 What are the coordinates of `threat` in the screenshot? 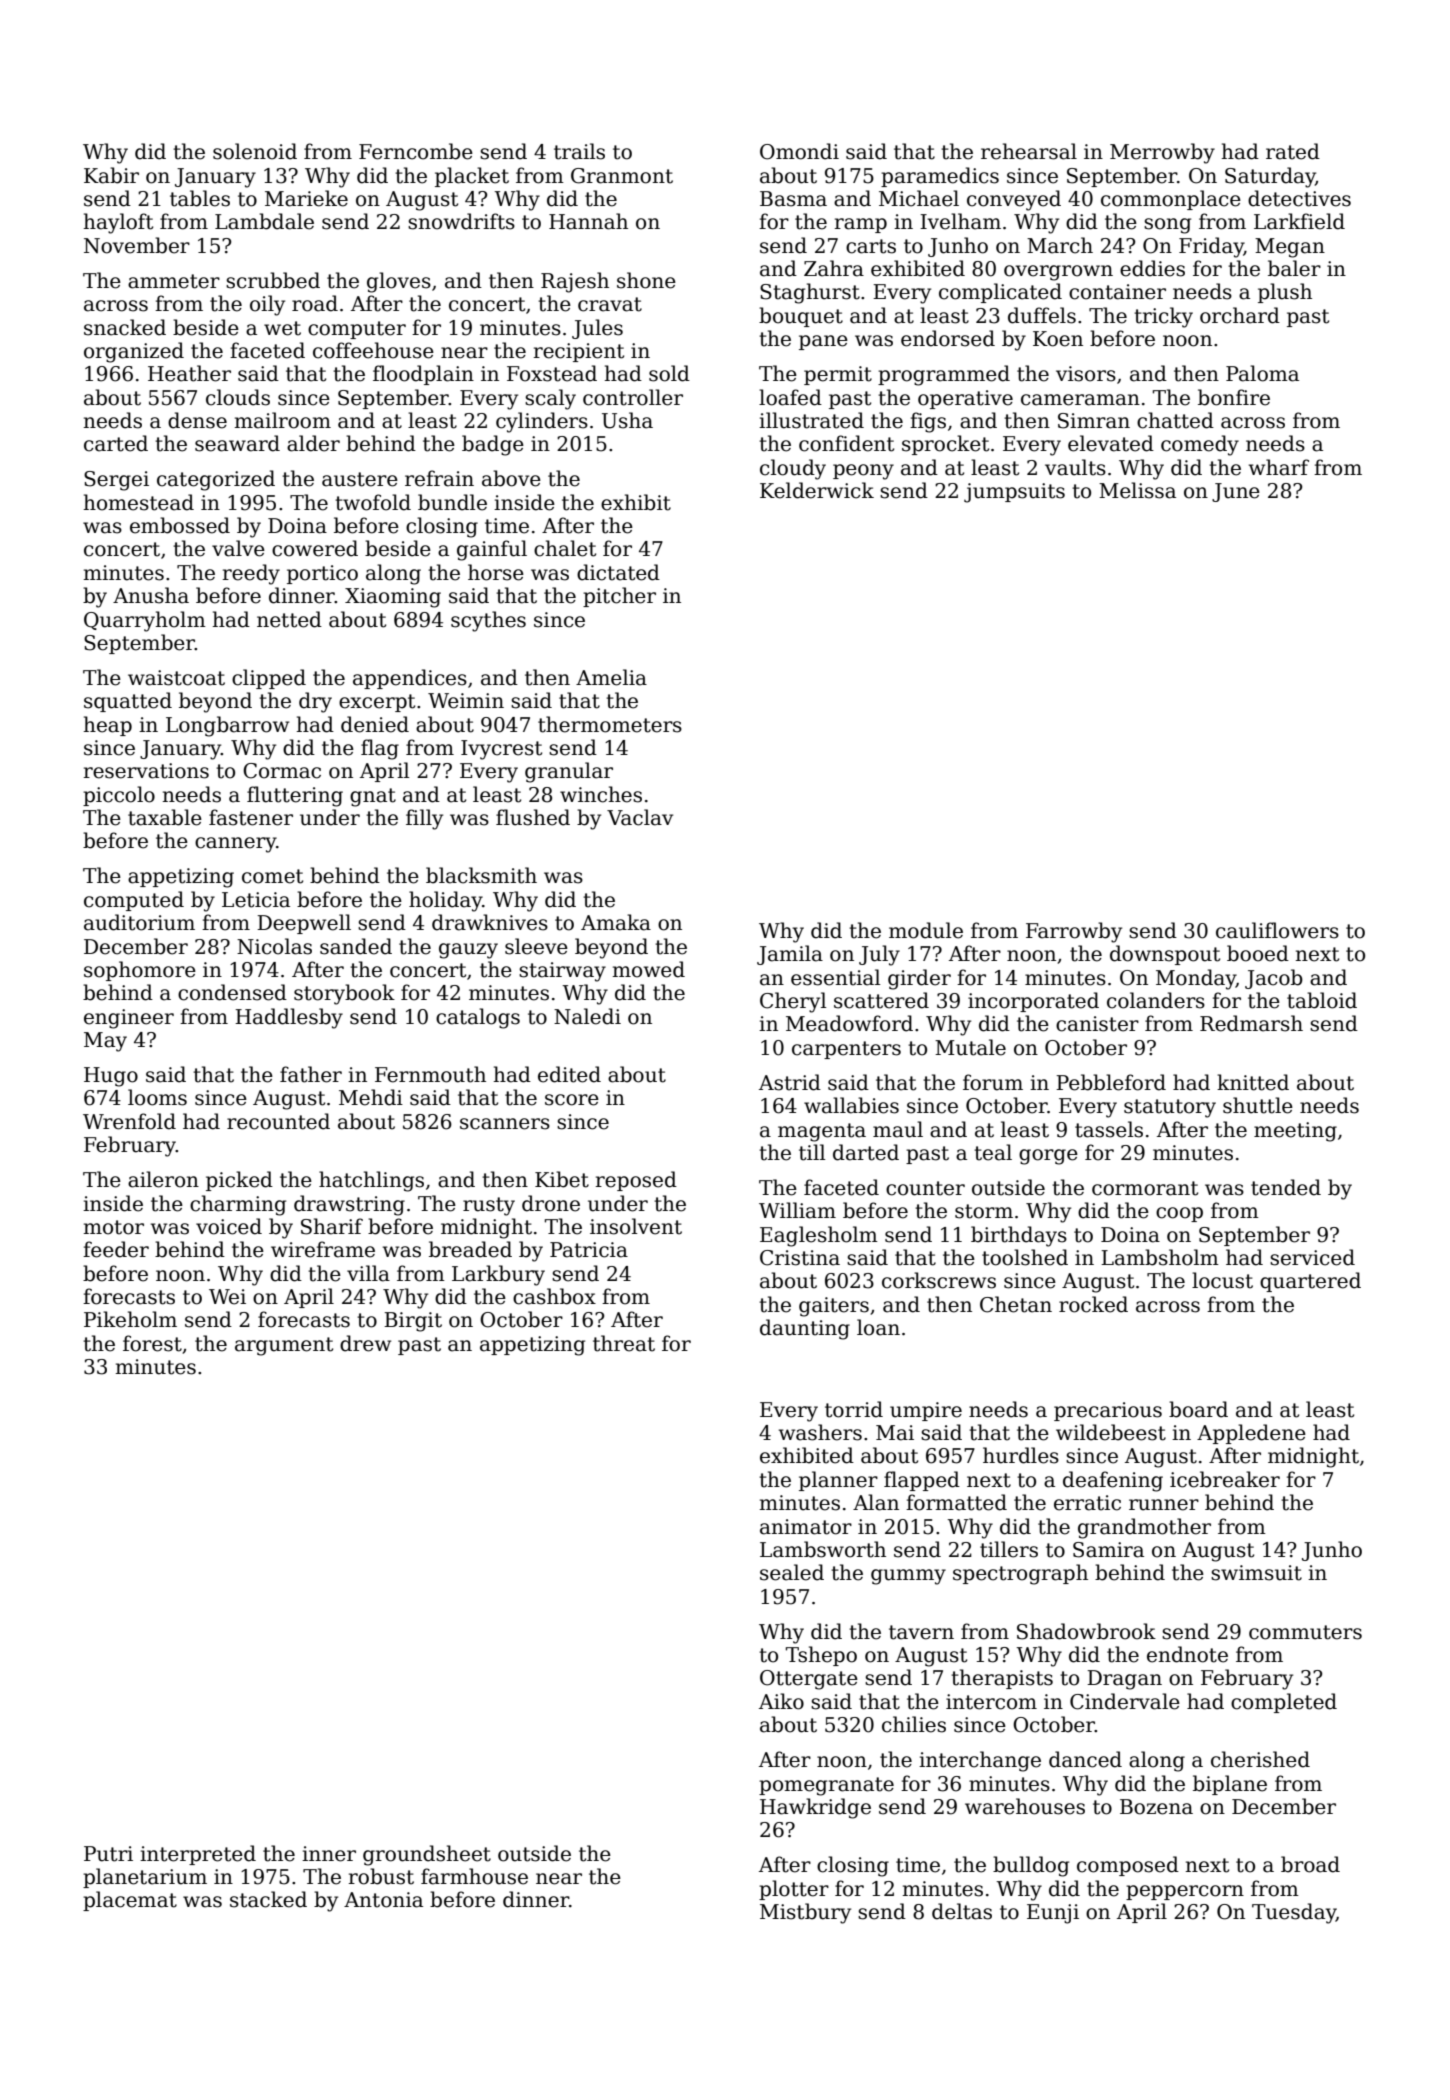 It's located at (624, 1343).
